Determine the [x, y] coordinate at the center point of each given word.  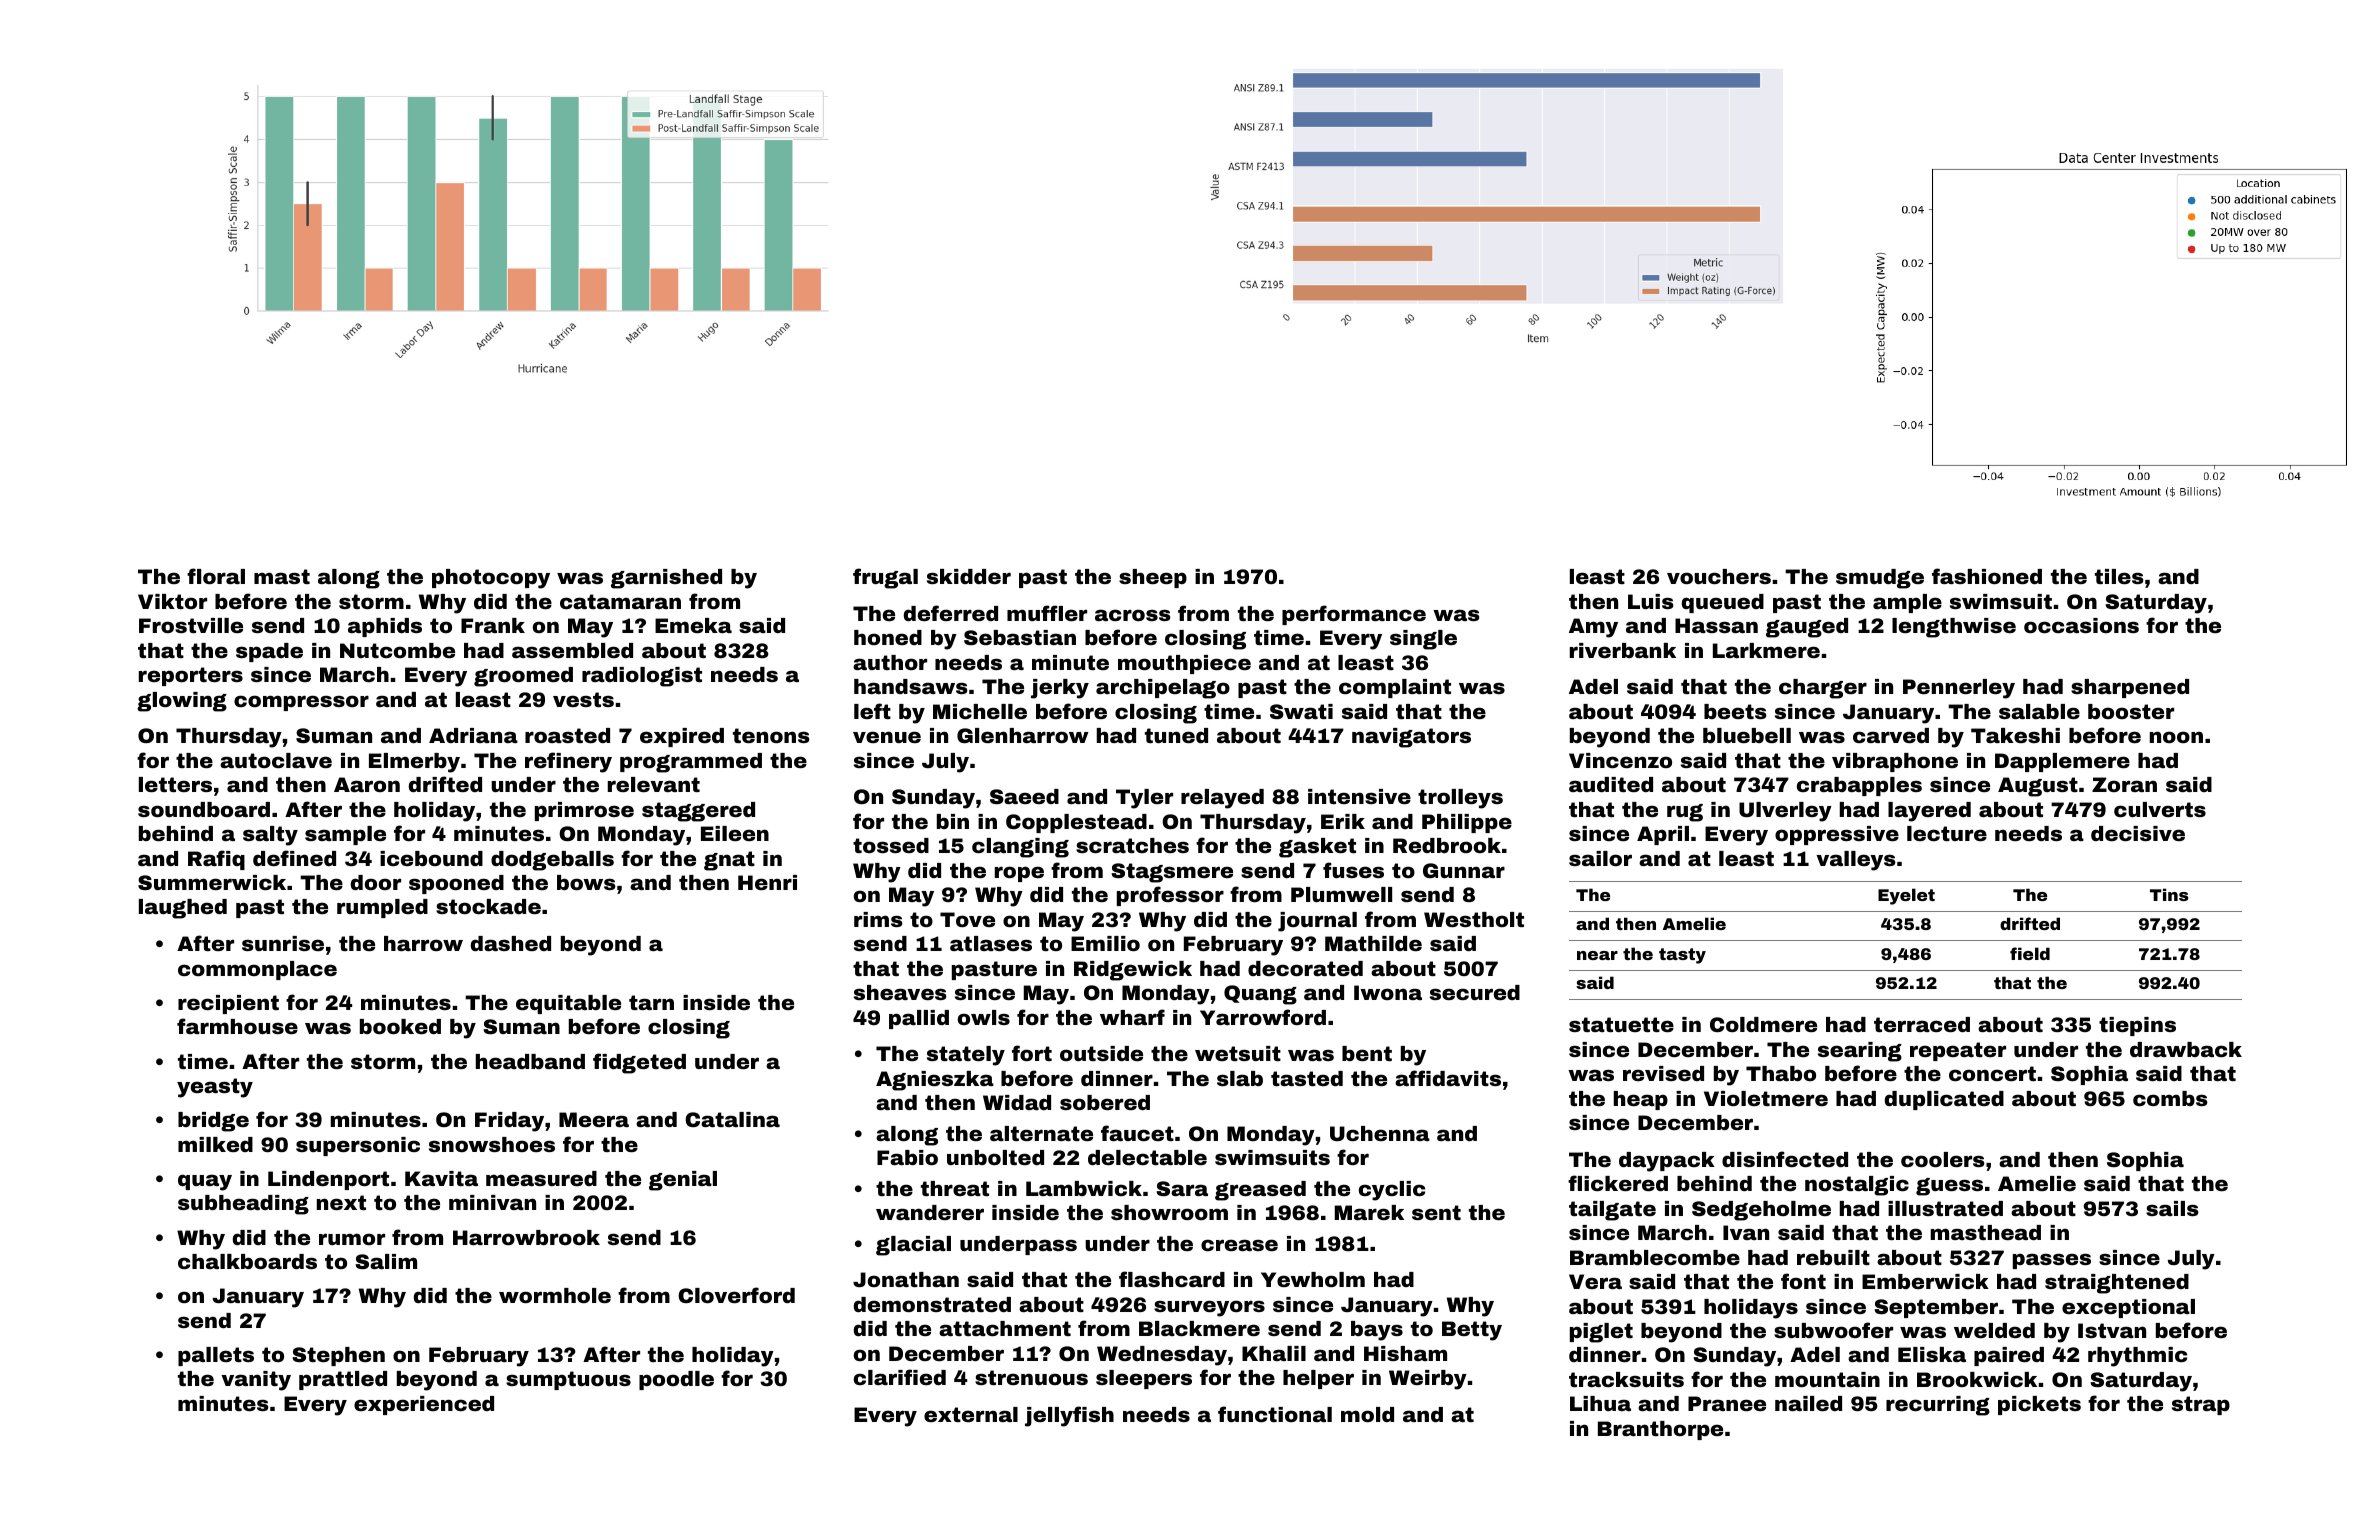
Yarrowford [1263, 1017]
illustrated [1945, 1208]
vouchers [1719, 576]
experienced [424, 1405]
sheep [1153, 578]
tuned [1176, 735]
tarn [651, 1002]
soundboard [204, 809]
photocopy [491, 579]
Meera [594, 1119]
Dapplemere [2062, 762]
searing [1860, 1052]
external [971, 1414]
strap [2201, 1405]
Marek [1369, 1212]
